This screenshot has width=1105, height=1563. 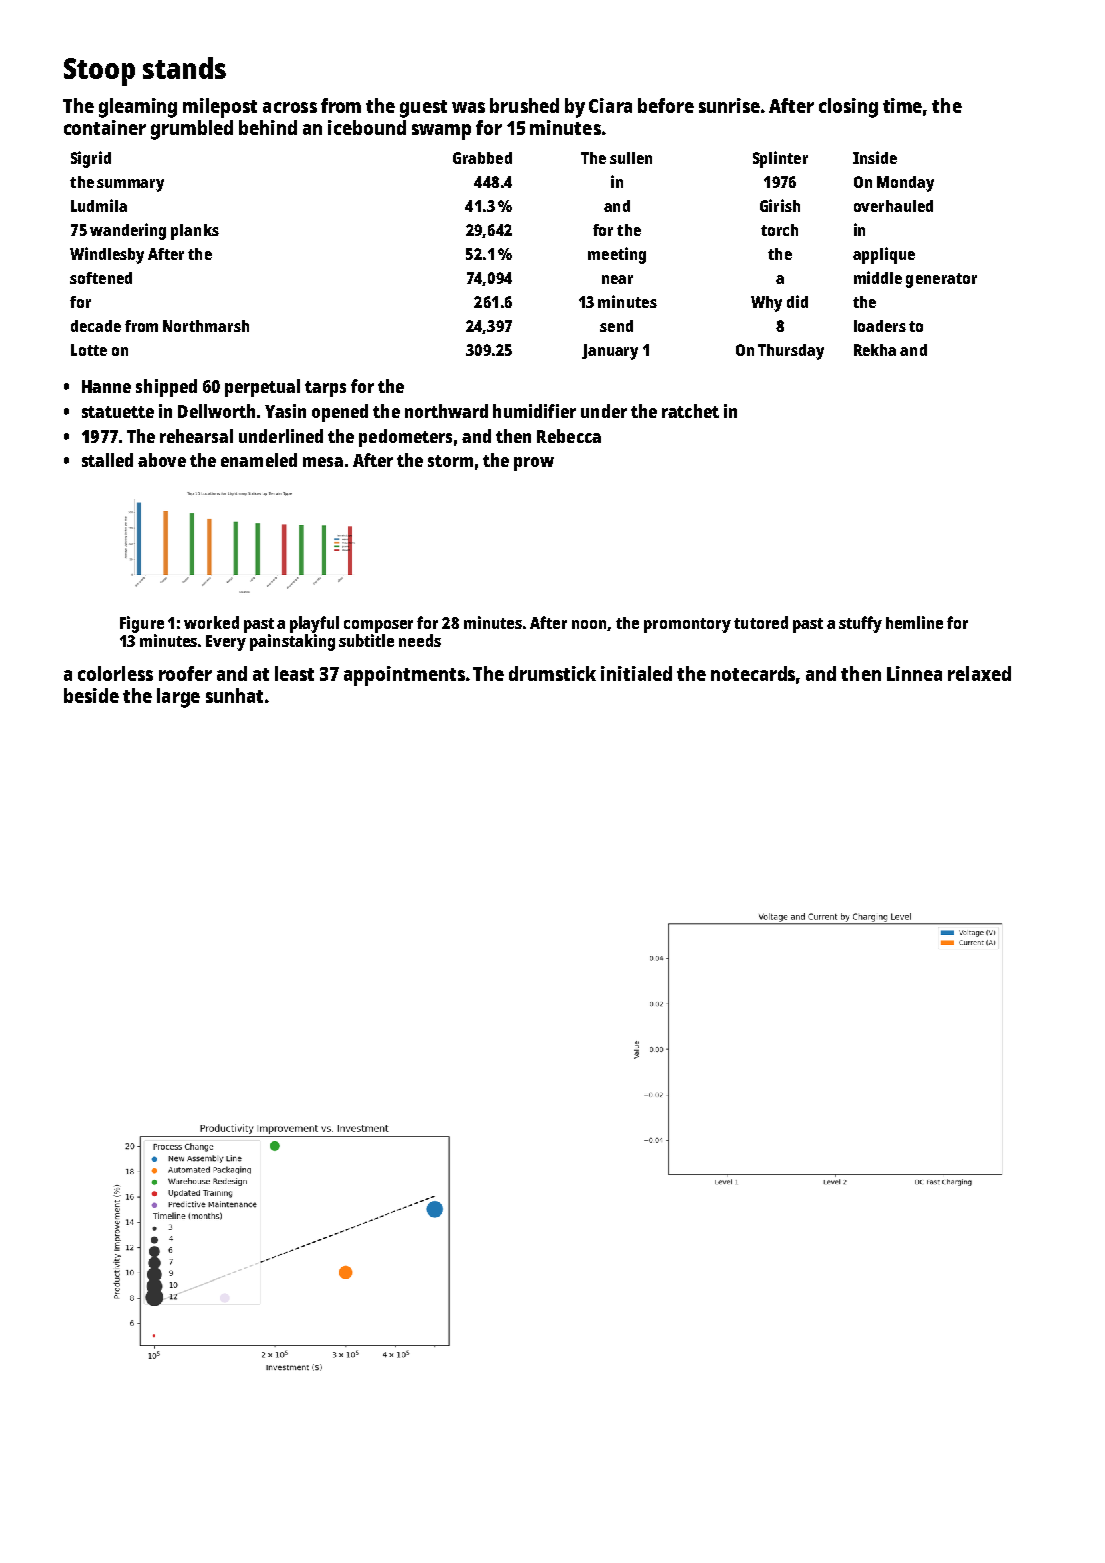 I want to click on ratchet, so click(x=690, y=411).
